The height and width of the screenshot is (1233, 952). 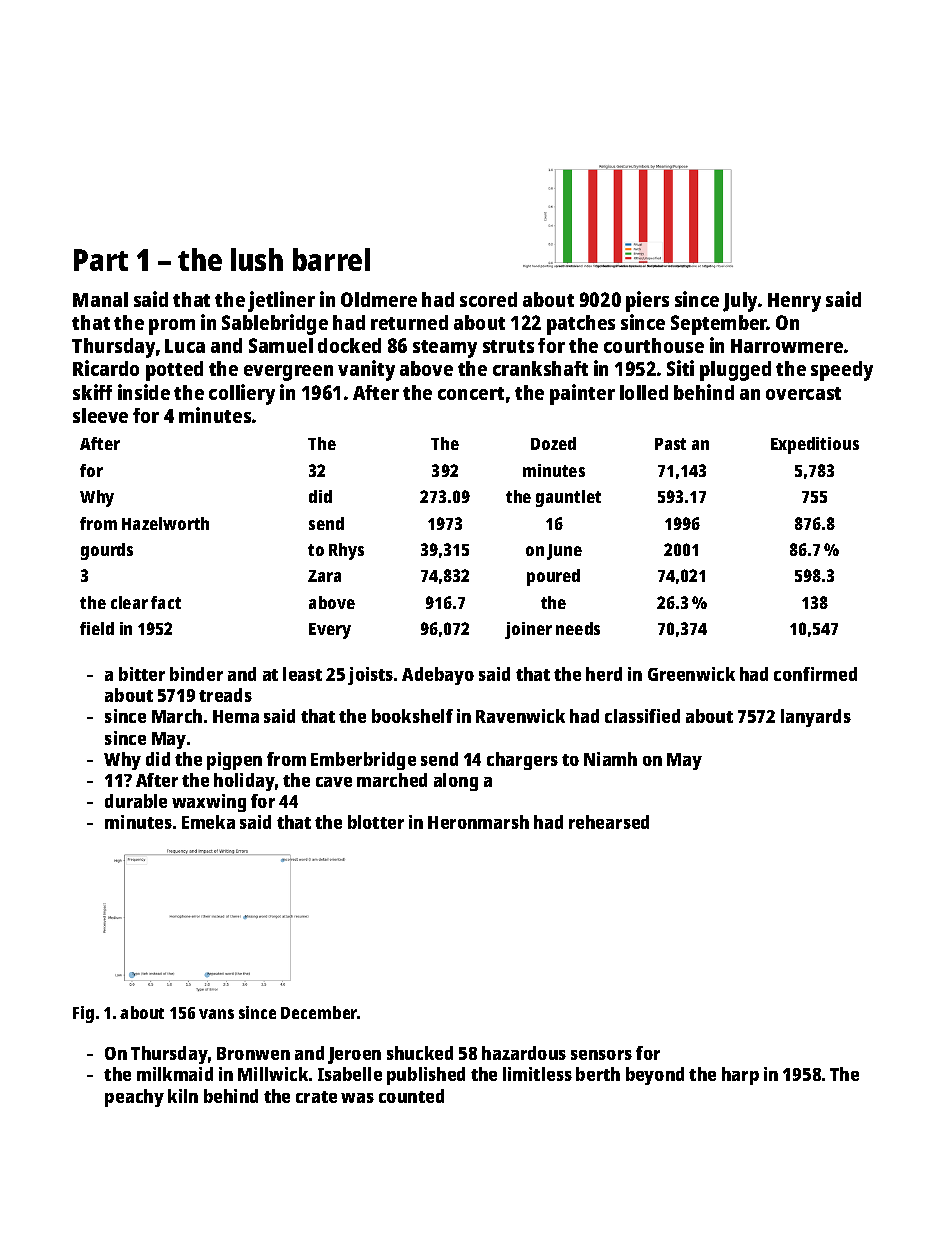 I want to click on Rhys, so click(x=346, y=551).
